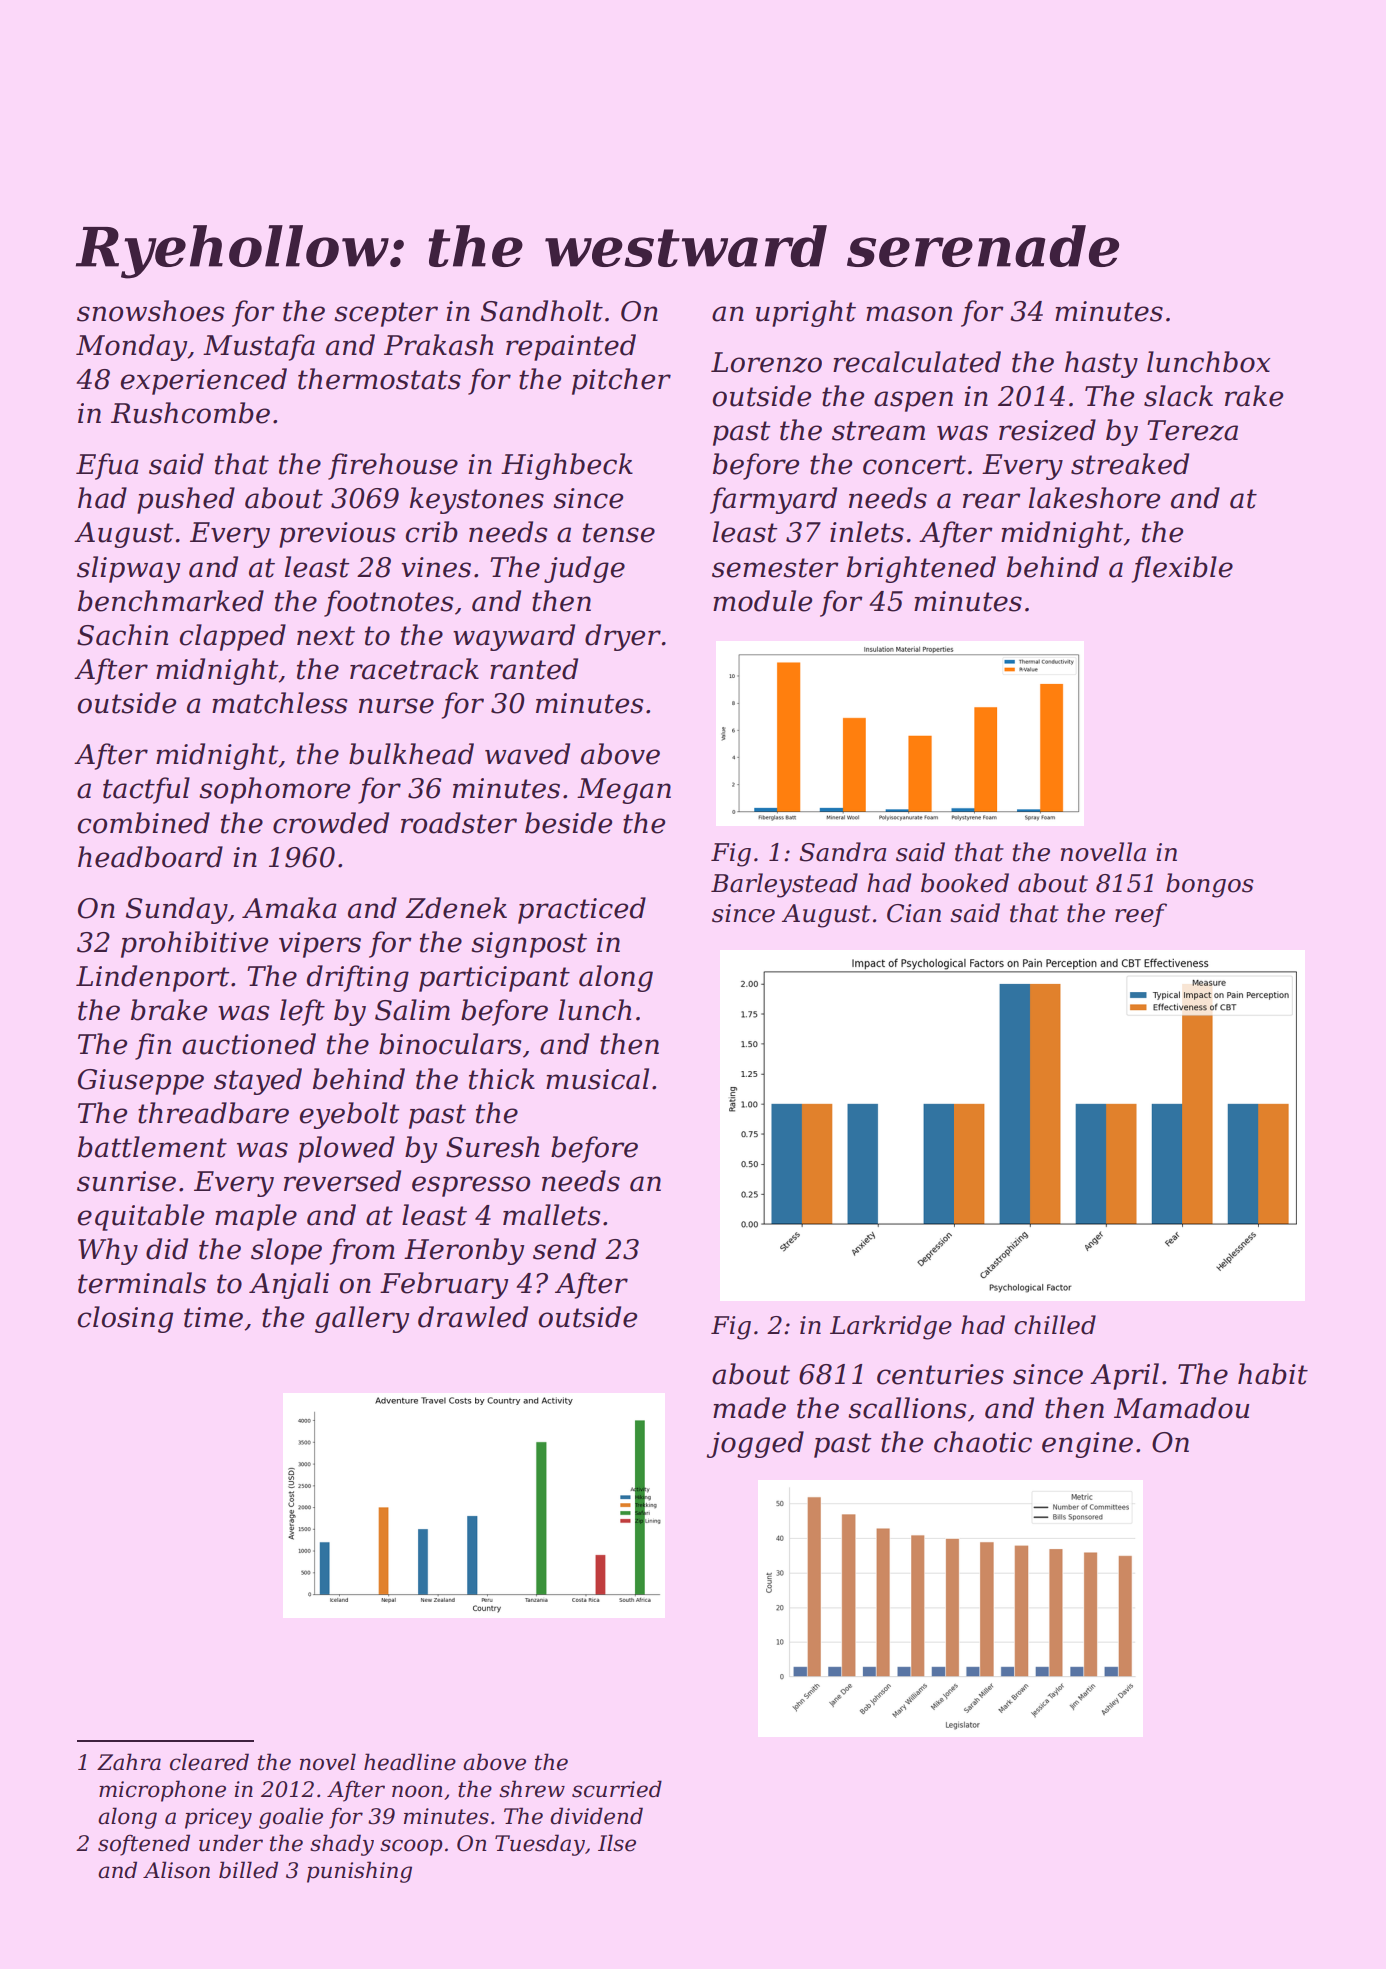  Describe the element at coordinates (194, 944) in the screenshot. I see `prohibitive` at that location.
